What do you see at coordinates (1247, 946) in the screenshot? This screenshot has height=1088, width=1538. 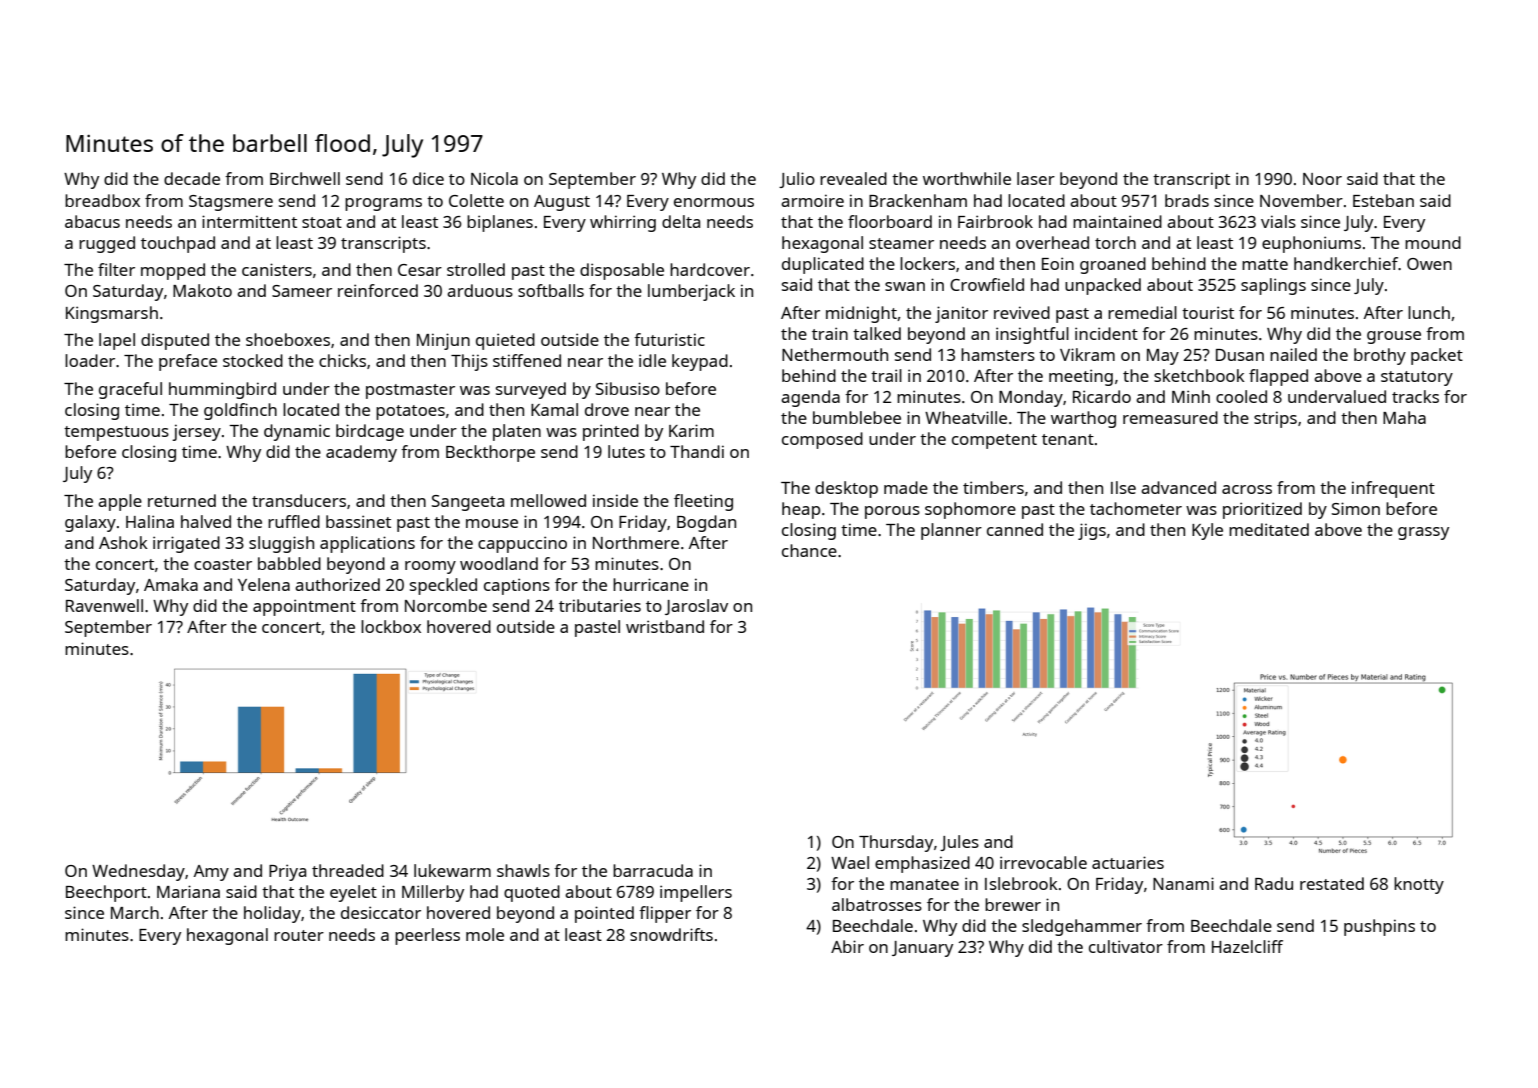 I see `Hazelcliff` at bounding box center [1247, 946].
